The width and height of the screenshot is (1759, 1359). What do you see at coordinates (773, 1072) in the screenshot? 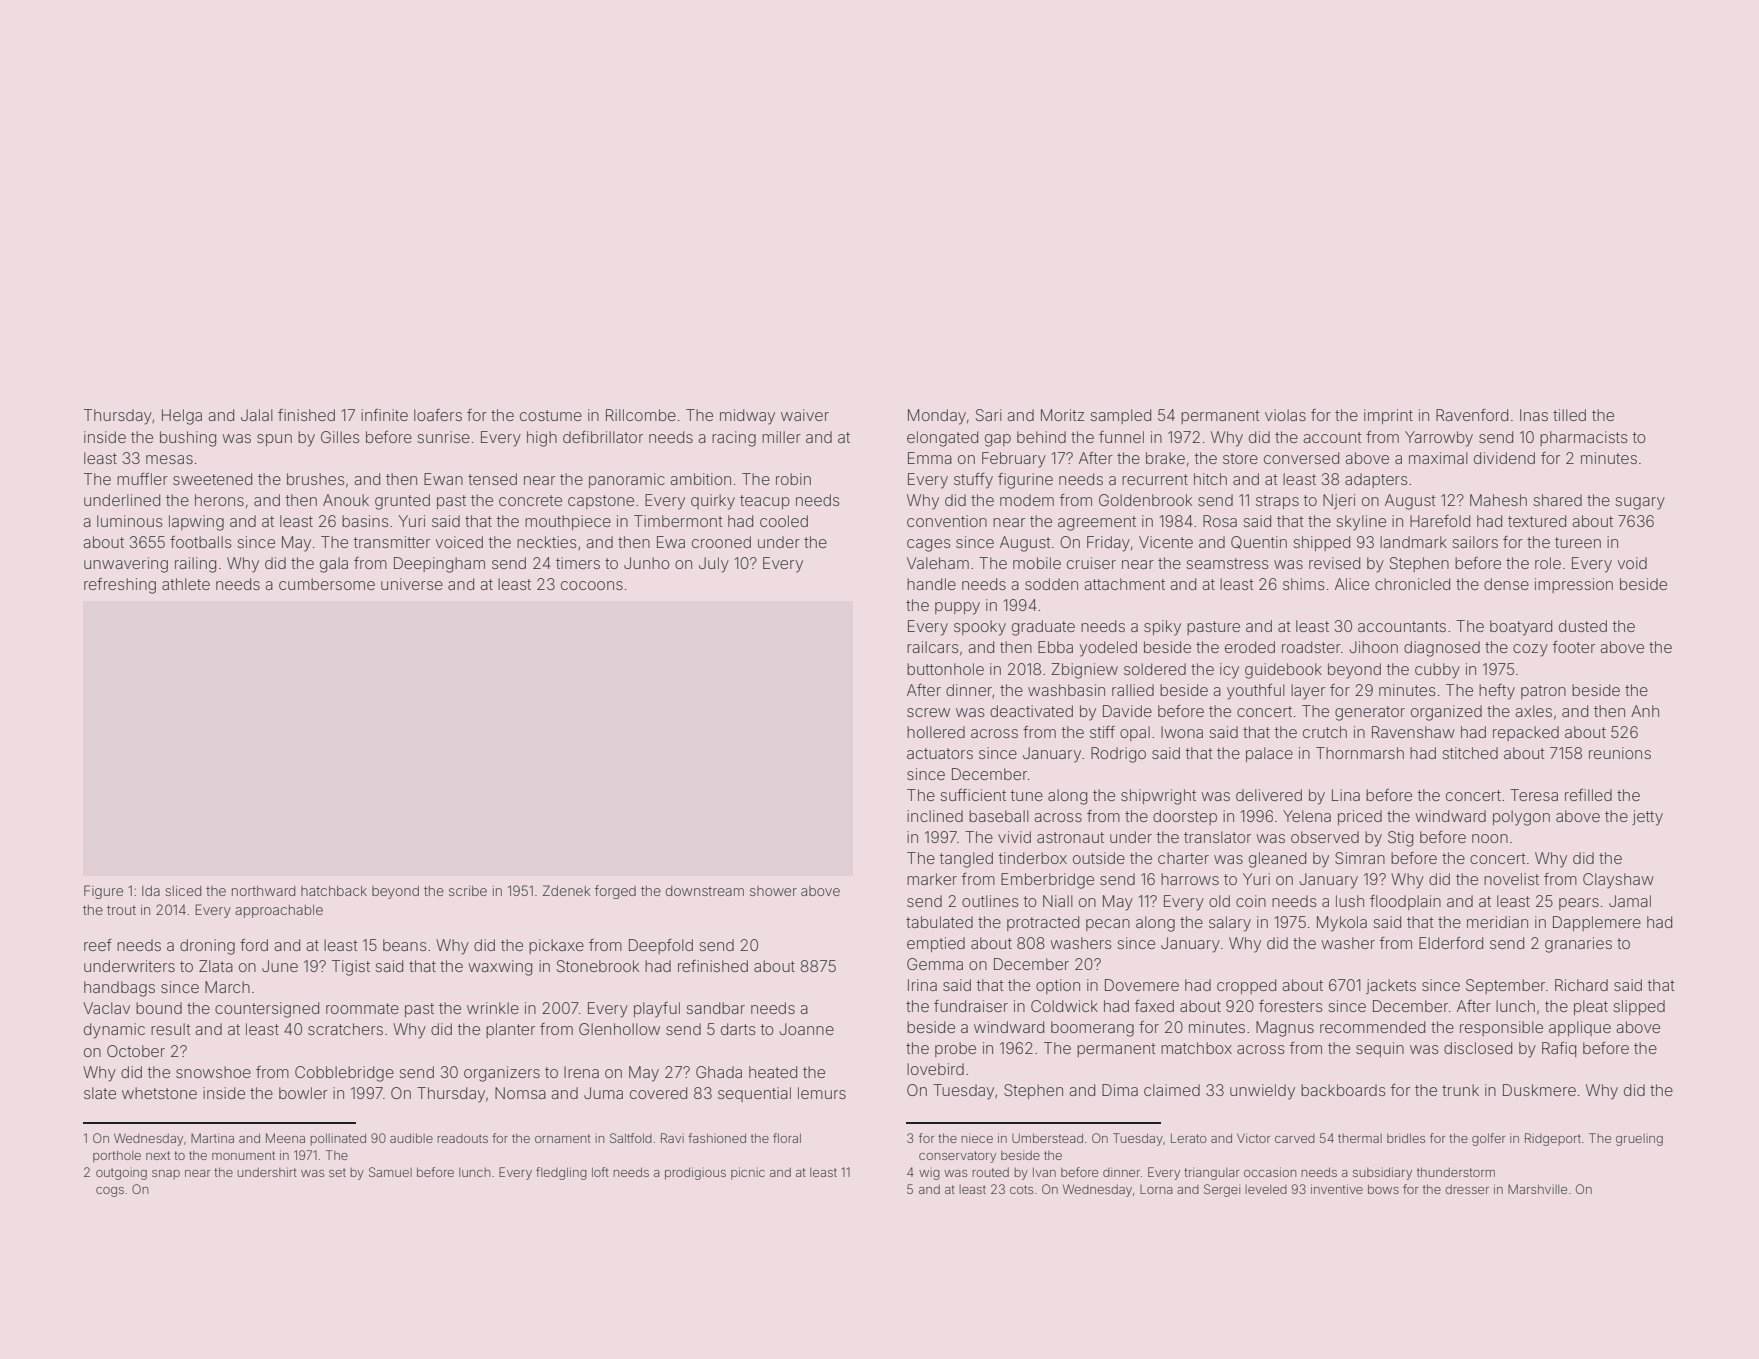
I see `heated` at bounding box center [773, 1072].
